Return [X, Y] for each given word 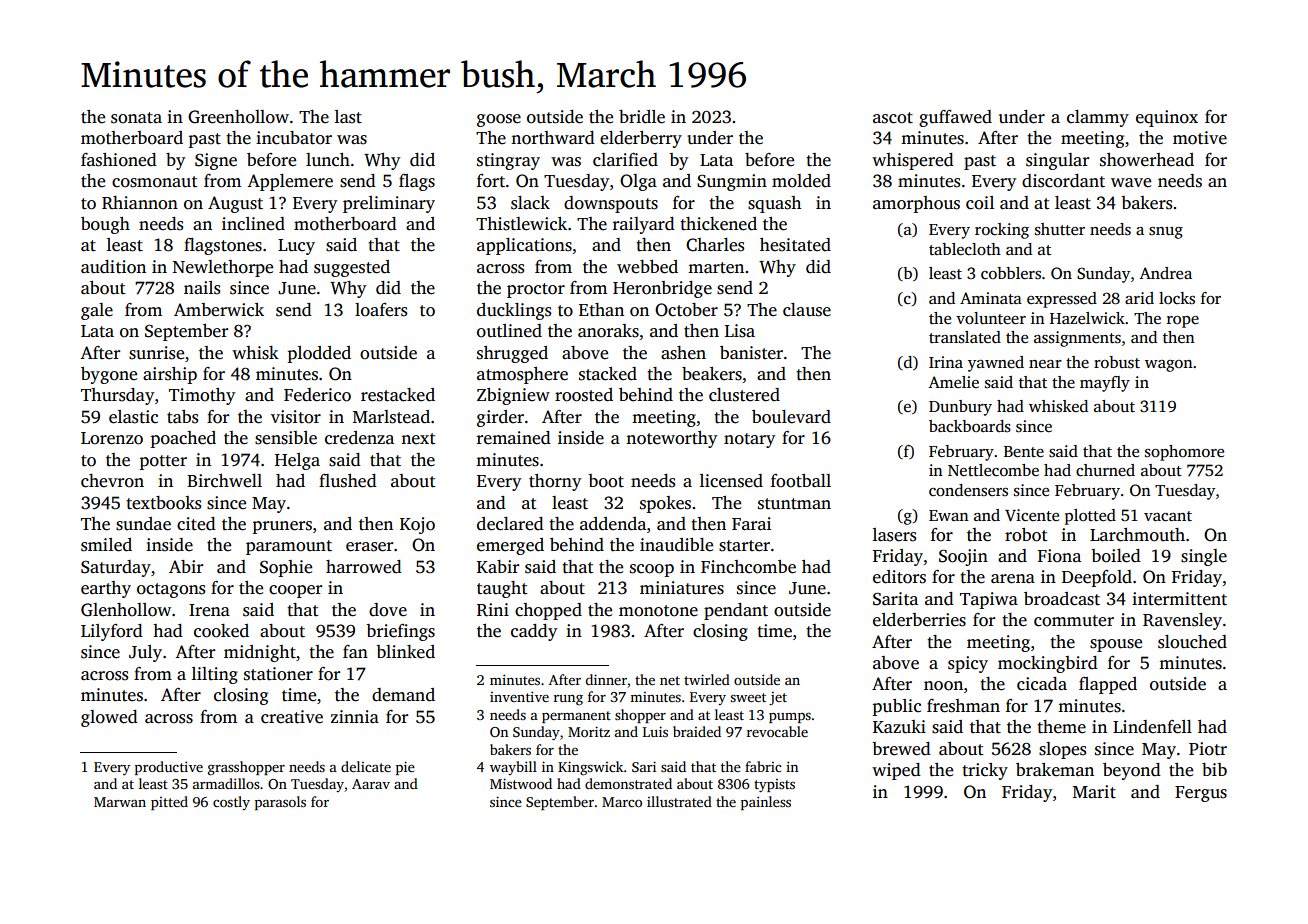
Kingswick [590, 768]
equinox [1167, 118]
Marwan [120, 802]
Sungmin [732, 182]
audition [113, 267]
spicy [968, 664]
